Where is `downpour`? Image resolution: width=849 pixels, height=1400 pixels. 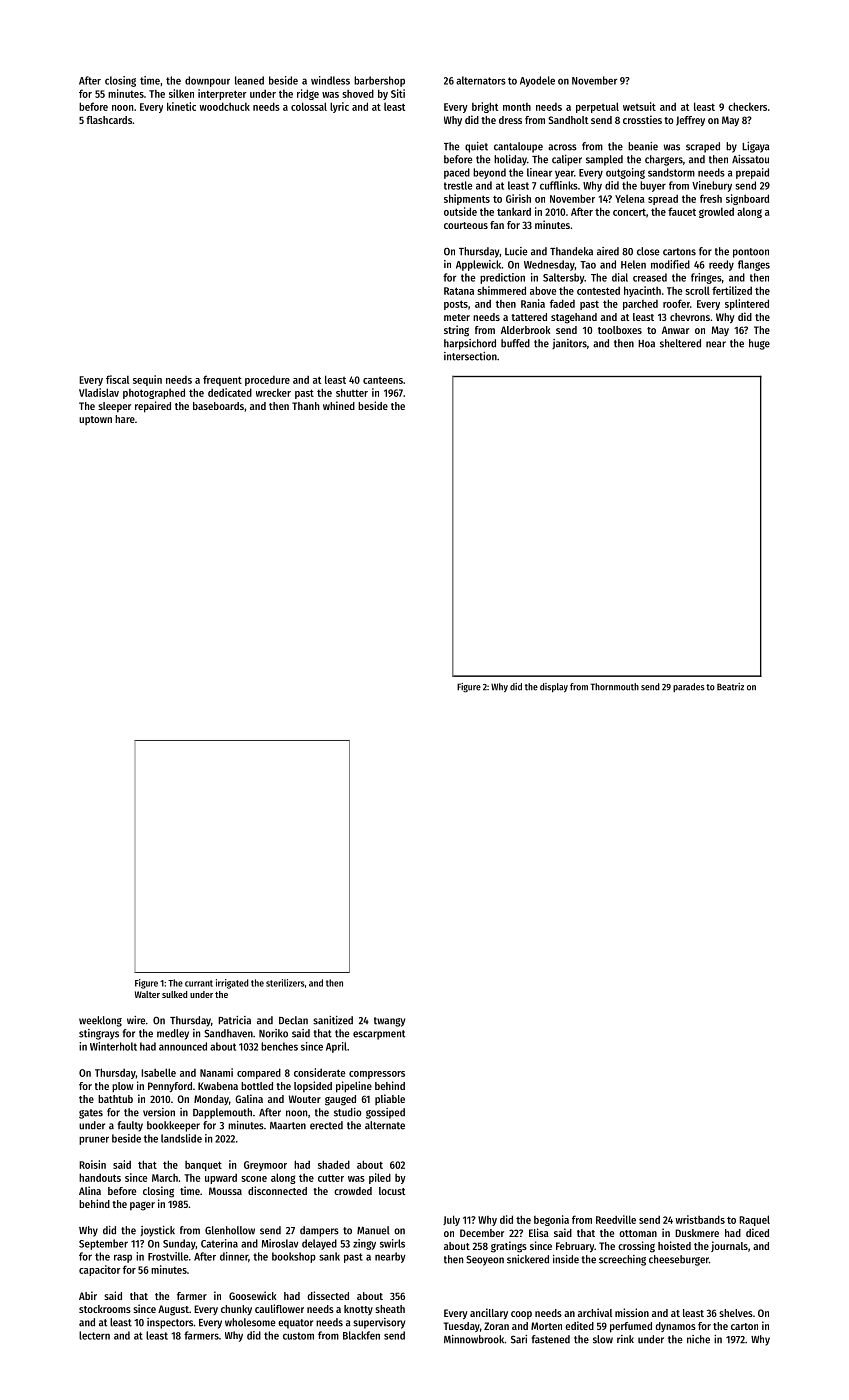
downpour is located at coordinates (207, 81).
